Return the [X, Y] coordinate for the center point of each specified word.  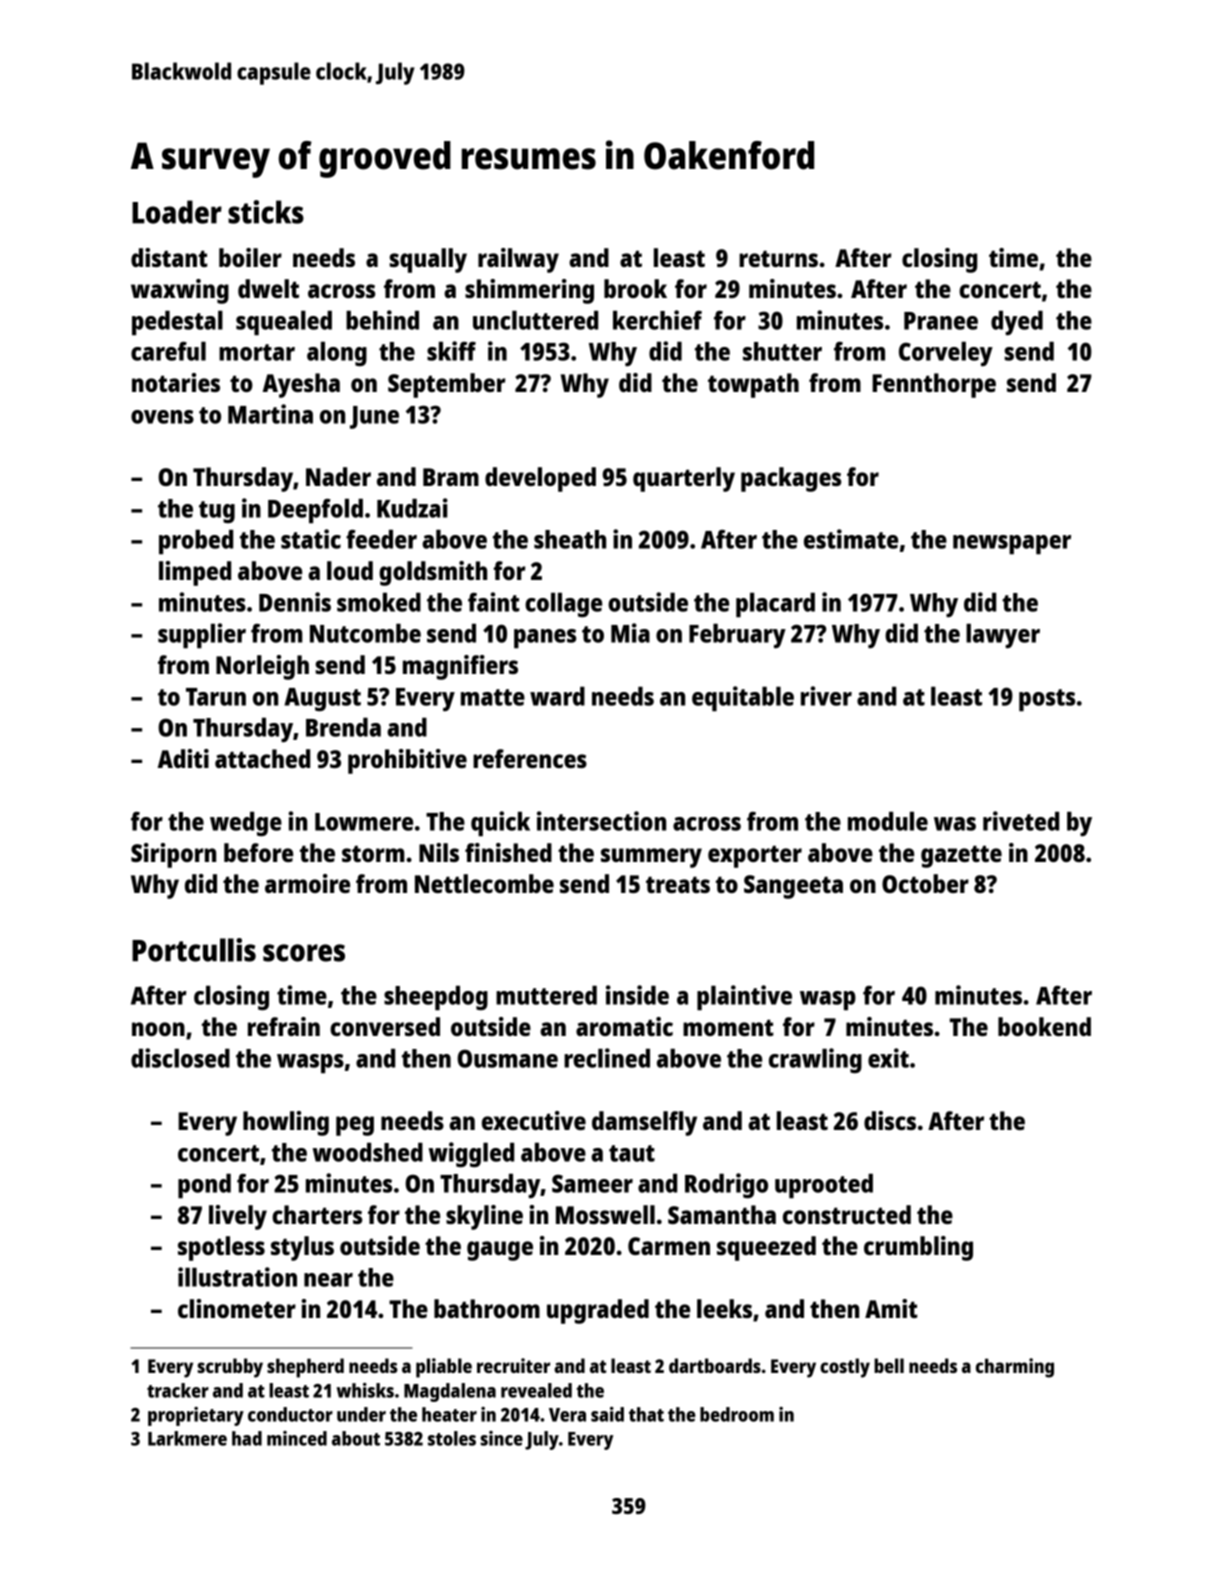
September [446, 385]
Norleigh [262, 667]
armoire [307, 883]
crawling [815, 1060]
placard [775, 605]
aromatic [624, 1026]
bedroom [737, 1414]
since [501, 1438]
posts [1047, 700]
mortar [257, 352]
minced [297, 1438]
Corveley [946, 353]
